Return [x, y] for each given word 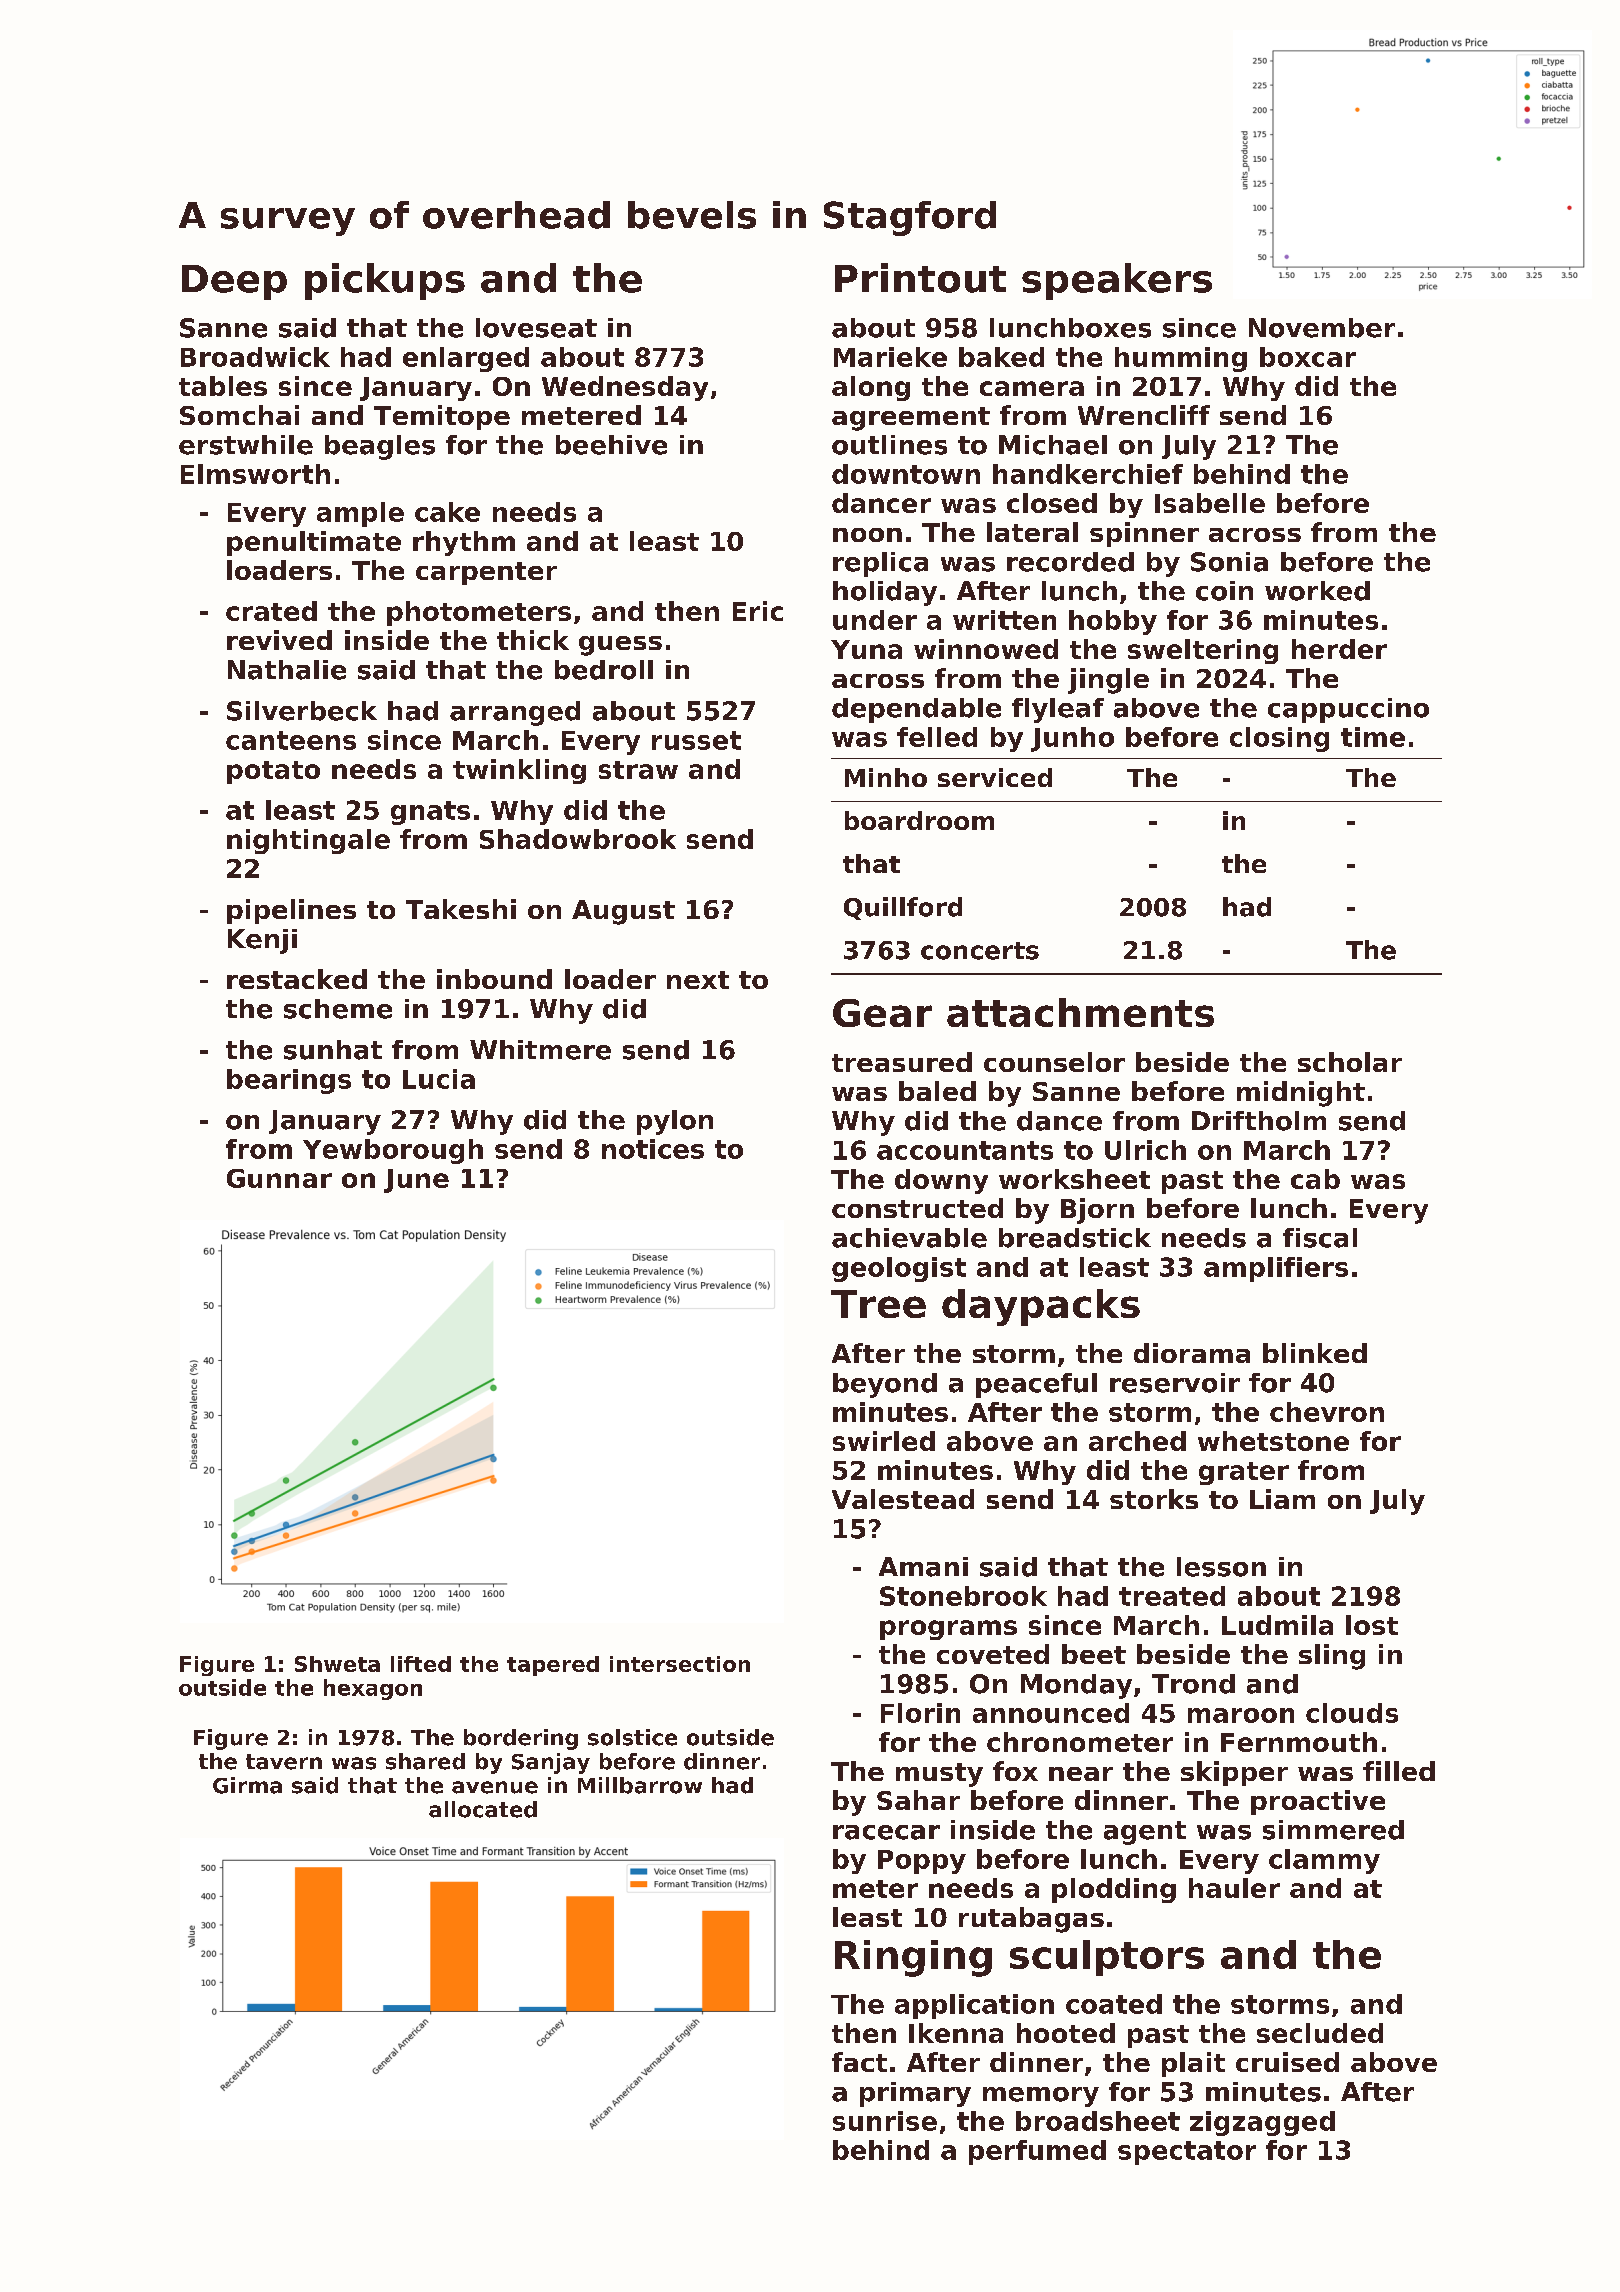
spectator [1187, 2153]
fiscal [1320, 1238]
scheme [338, 1009]
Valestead [903, 1499]
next [698, 980]
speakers [1117, 281]
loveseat [536, 328]
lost [1372, 1625]
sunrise [885, 2121]
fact [859, 2062]
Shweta [337, 1664]
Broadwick [255, 357]
